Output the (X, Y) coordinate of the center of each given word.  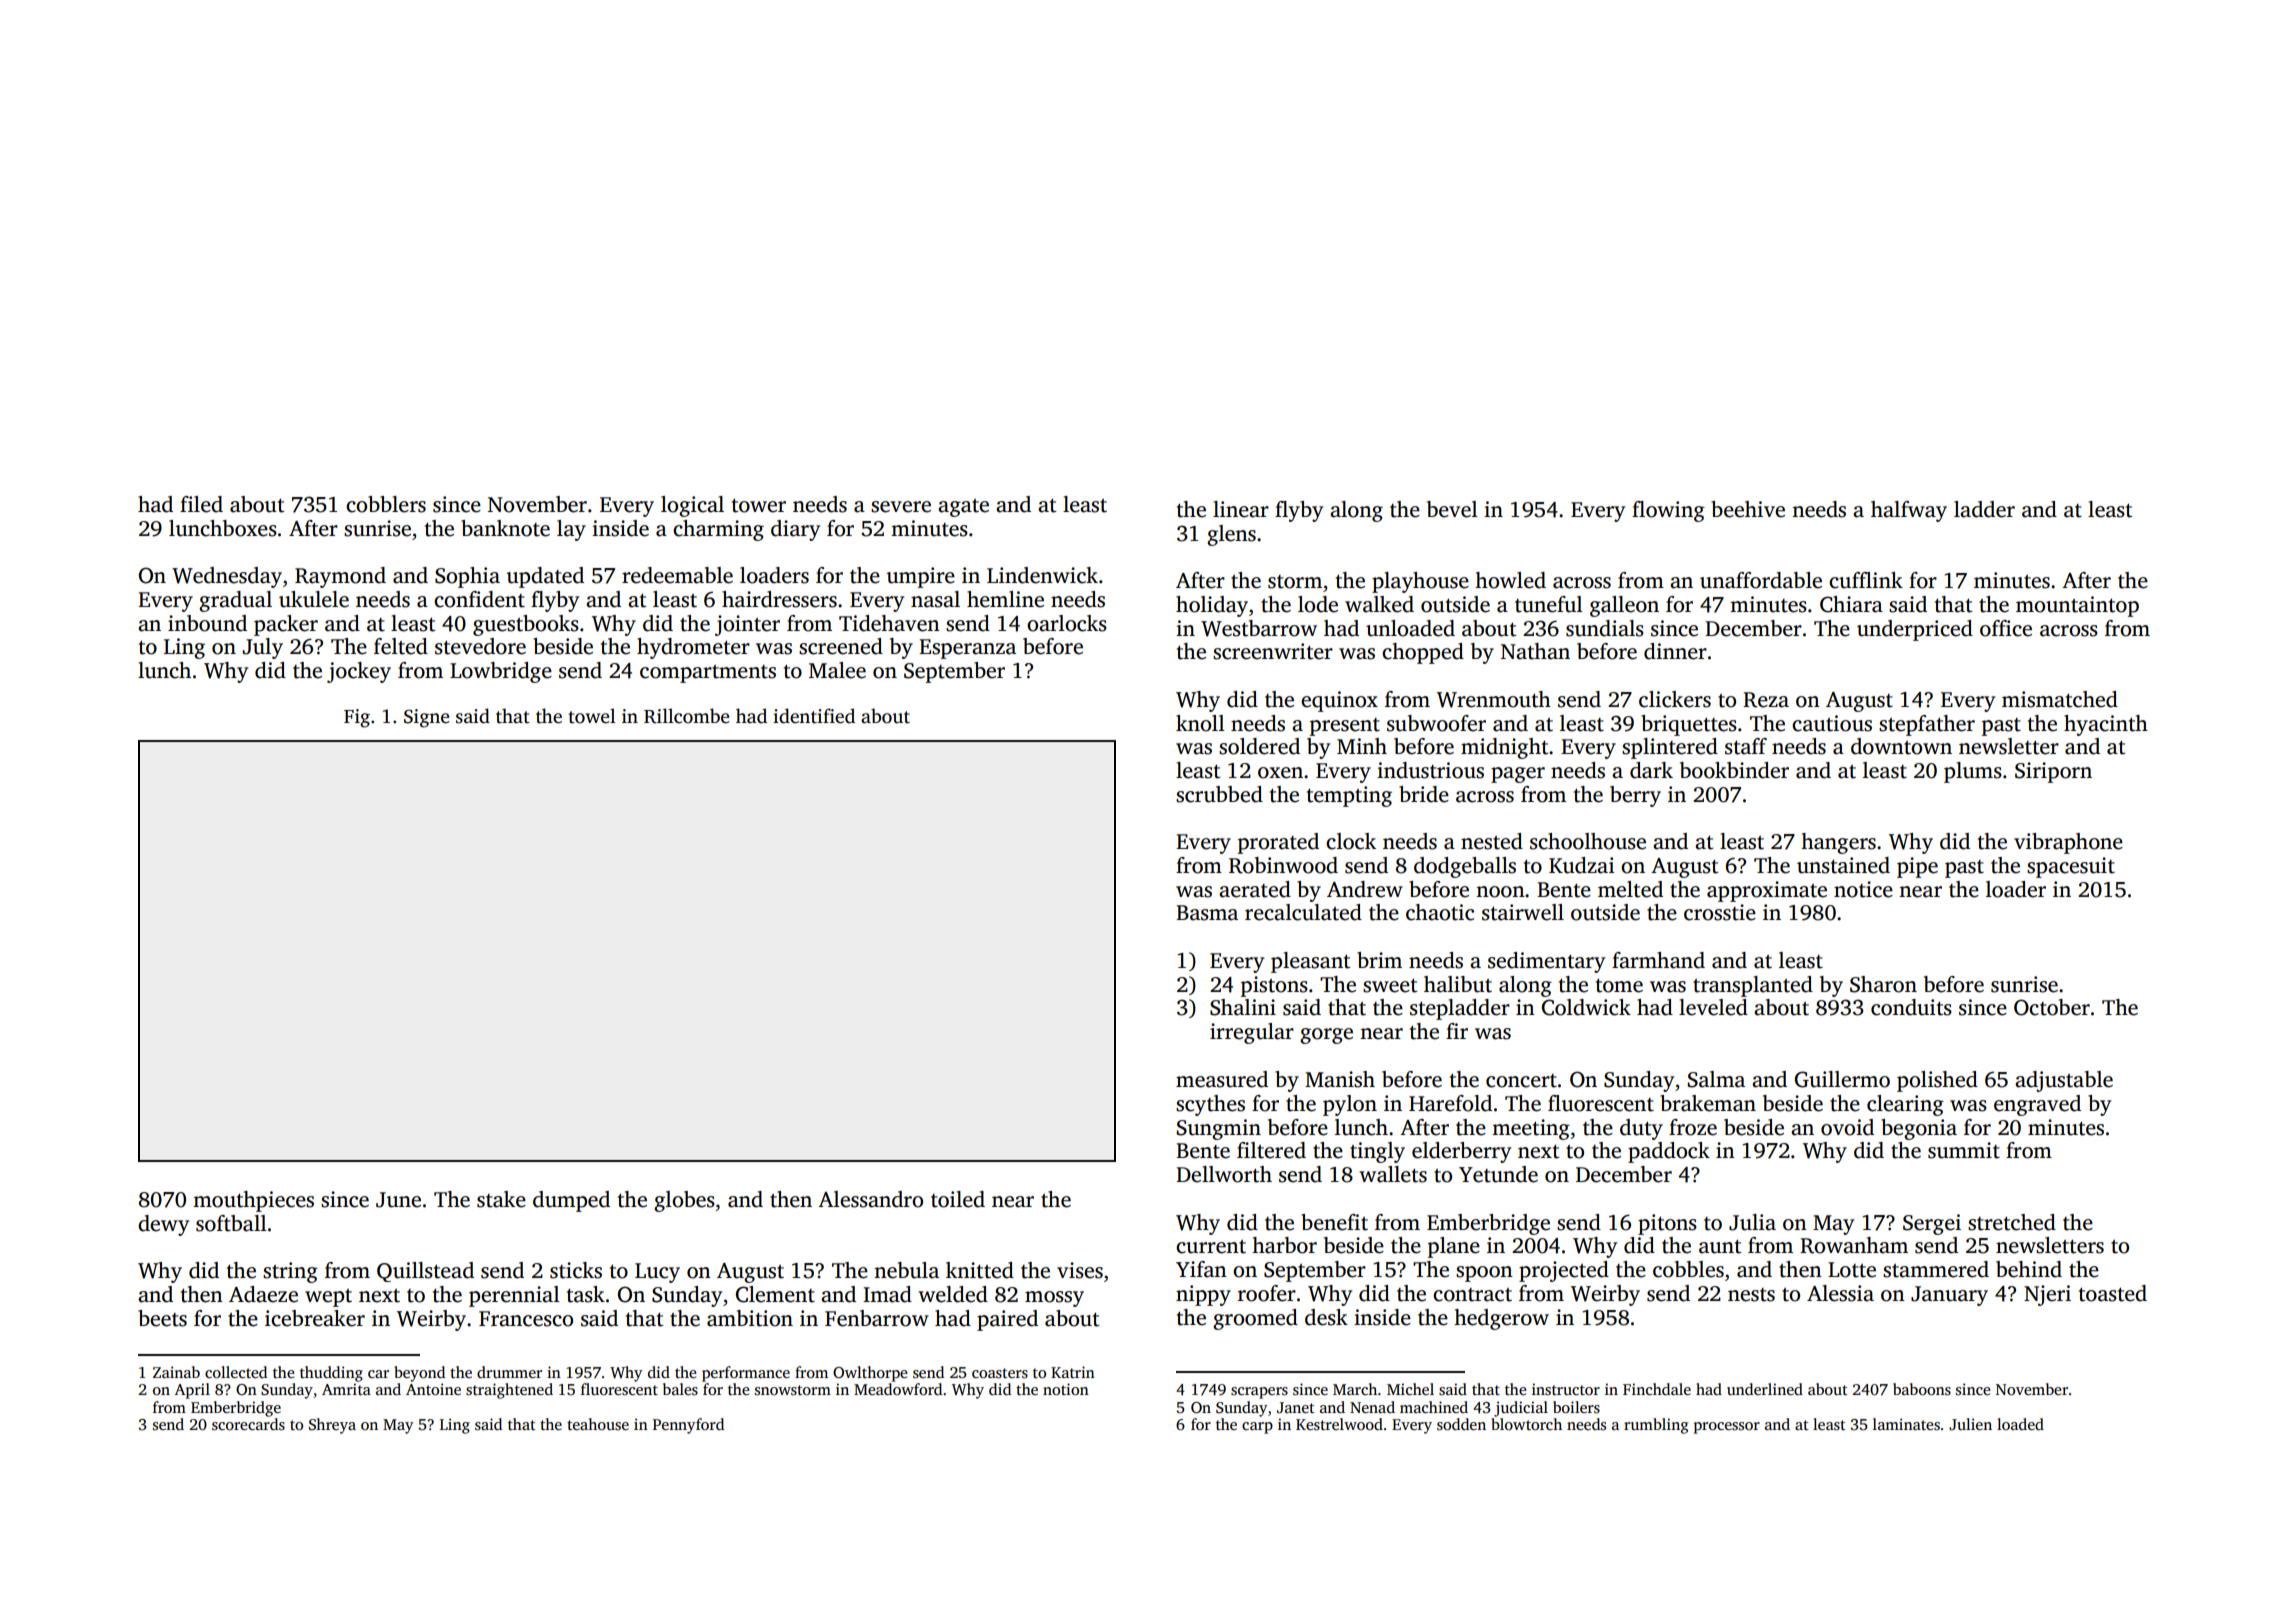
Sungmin (1219, 1129)
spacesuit (2071, 867)
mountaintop (2077, 606)
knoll (1200, 723)
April (192, 1391)
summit (1964, 1150)
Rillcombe (687, 716)
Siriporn (2053, 772)
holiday (1212, 606)
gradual (235, 601)
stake (501, 1199)
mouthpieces (253, 1201)
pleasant (1310, 962)
